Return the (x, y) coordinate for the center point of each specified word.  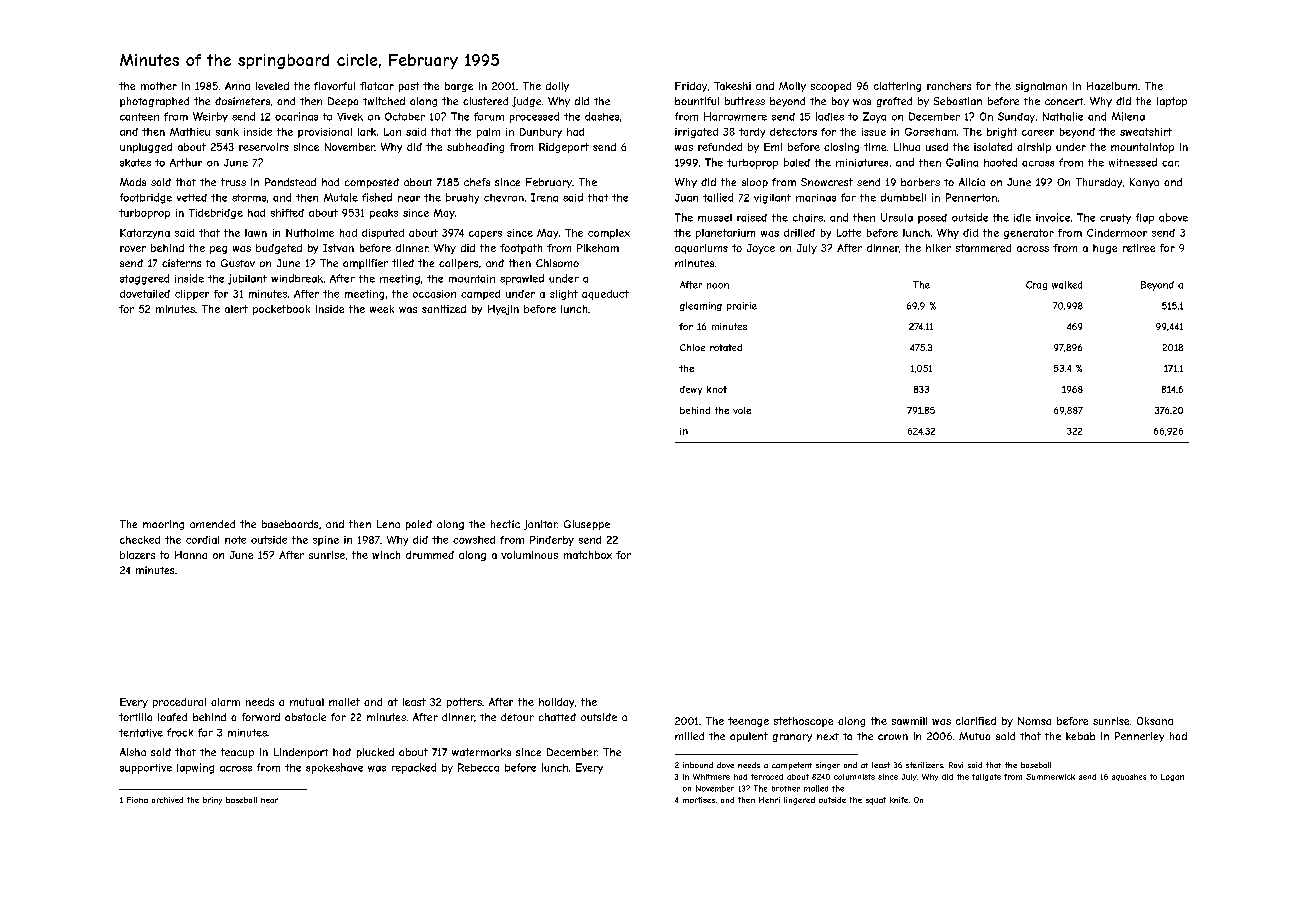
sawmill (909, 721)
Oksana (1155, 721)
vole (742, 410)
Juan (686, 198)
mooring (163, 525)
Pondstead (290, 182)
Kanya (1144, 183)
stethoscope (803, 722)
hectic (505, 524)
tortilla (135, 717)
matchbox (588, 555)
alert (236, 309)
